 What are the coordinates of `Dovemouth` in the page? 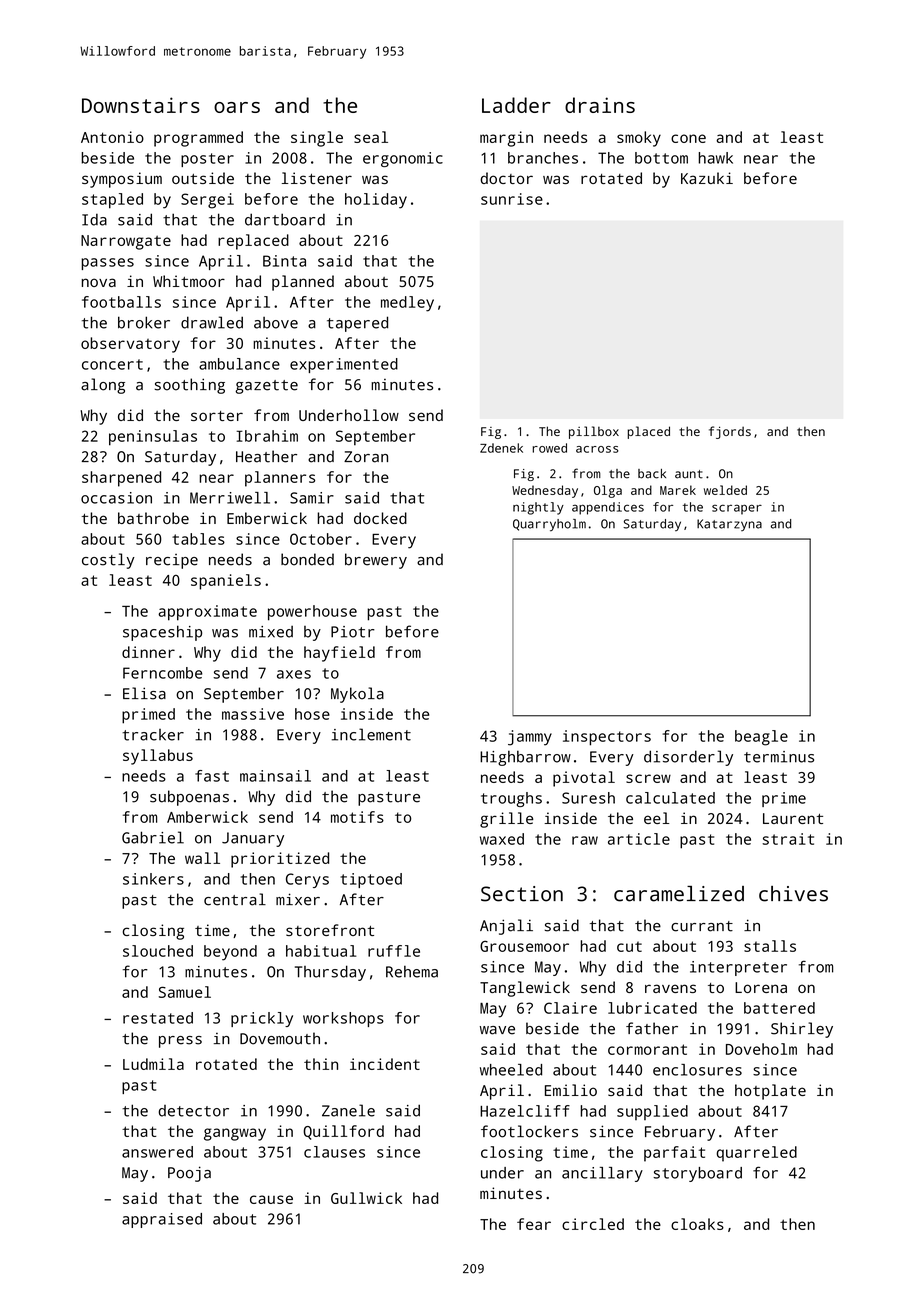 It's located at (280, 1038).
